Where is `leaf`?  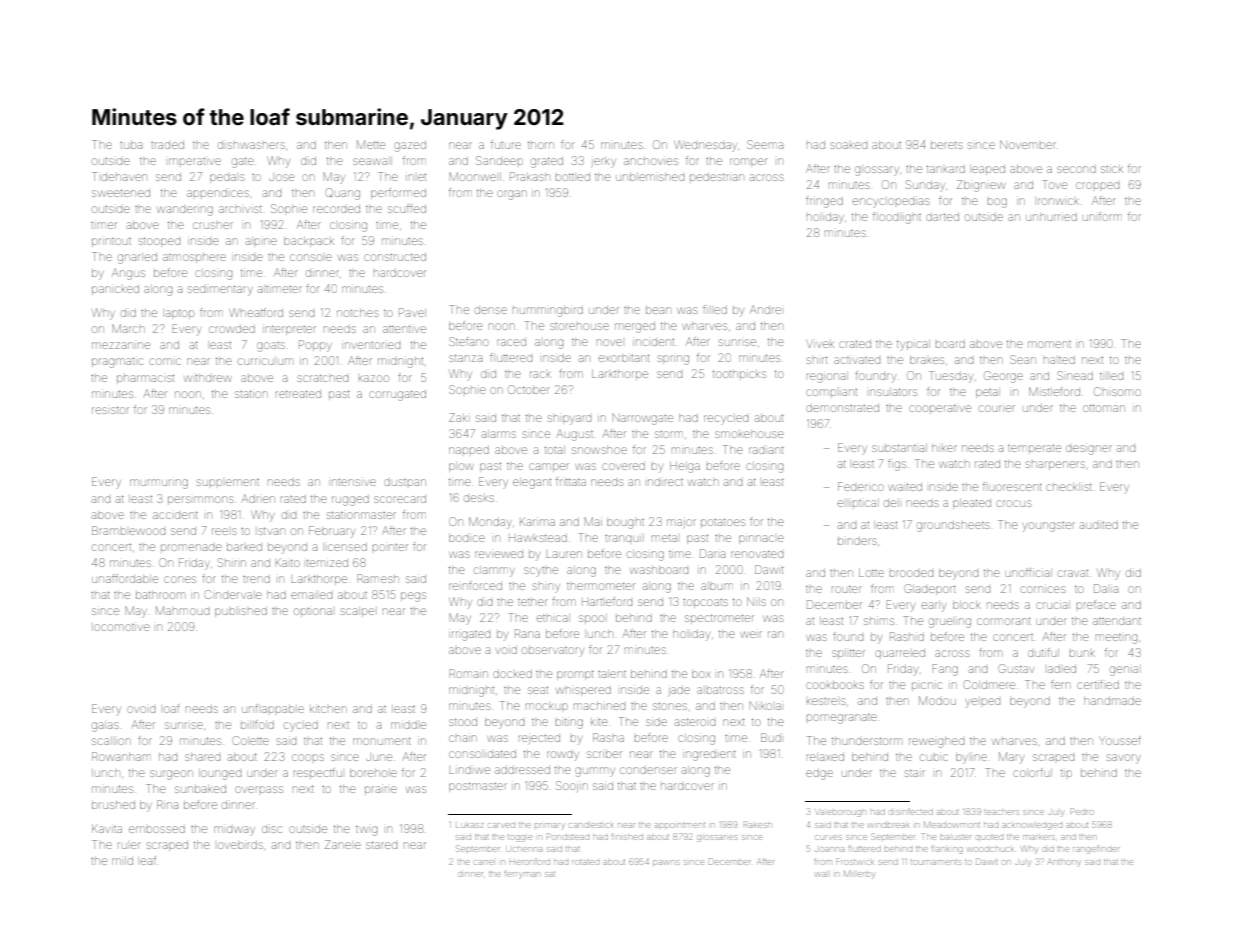
leaf is located at coordinates (147, 860).
